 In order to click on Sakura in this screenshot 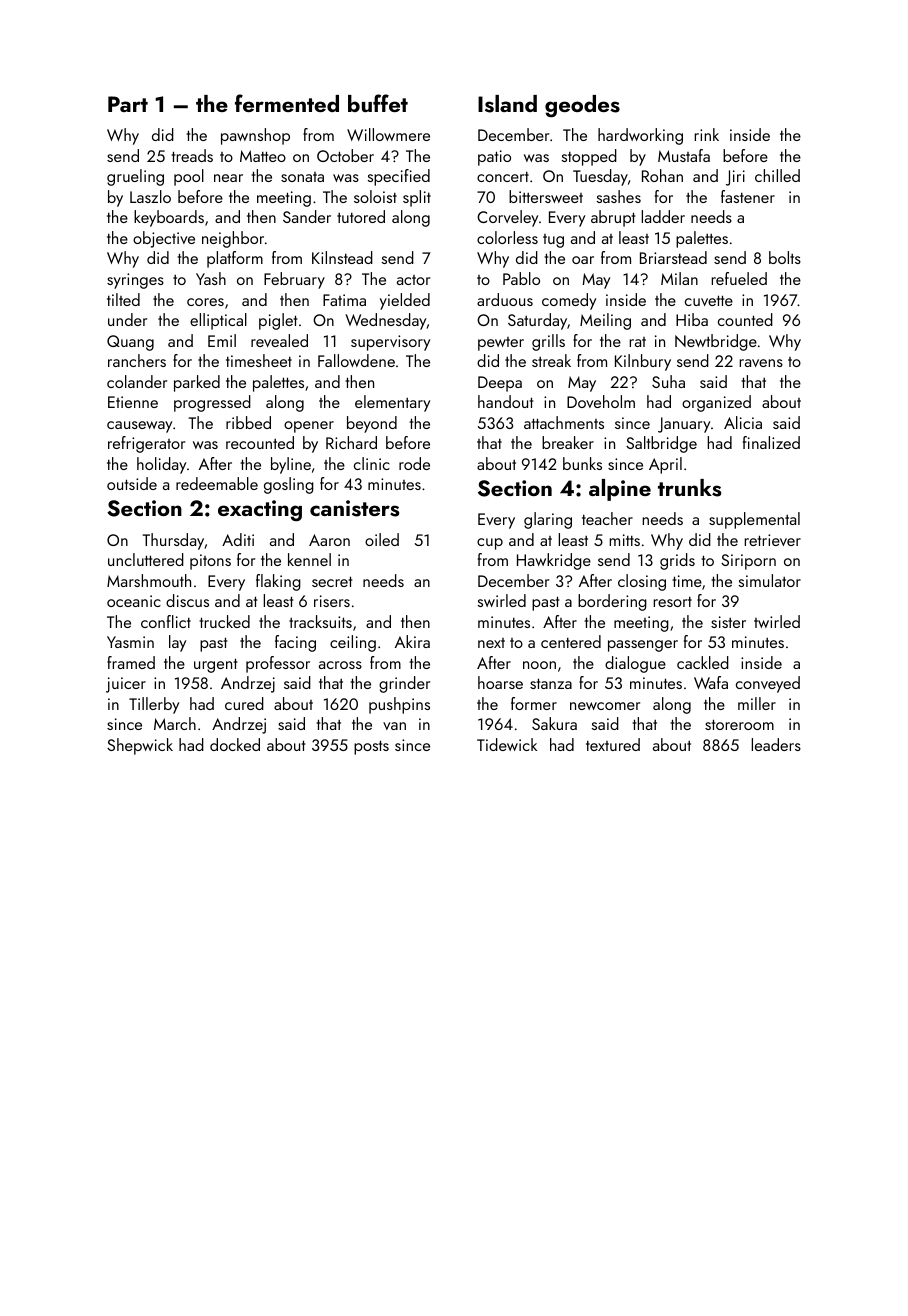, I will do `click(554, 723)`.
